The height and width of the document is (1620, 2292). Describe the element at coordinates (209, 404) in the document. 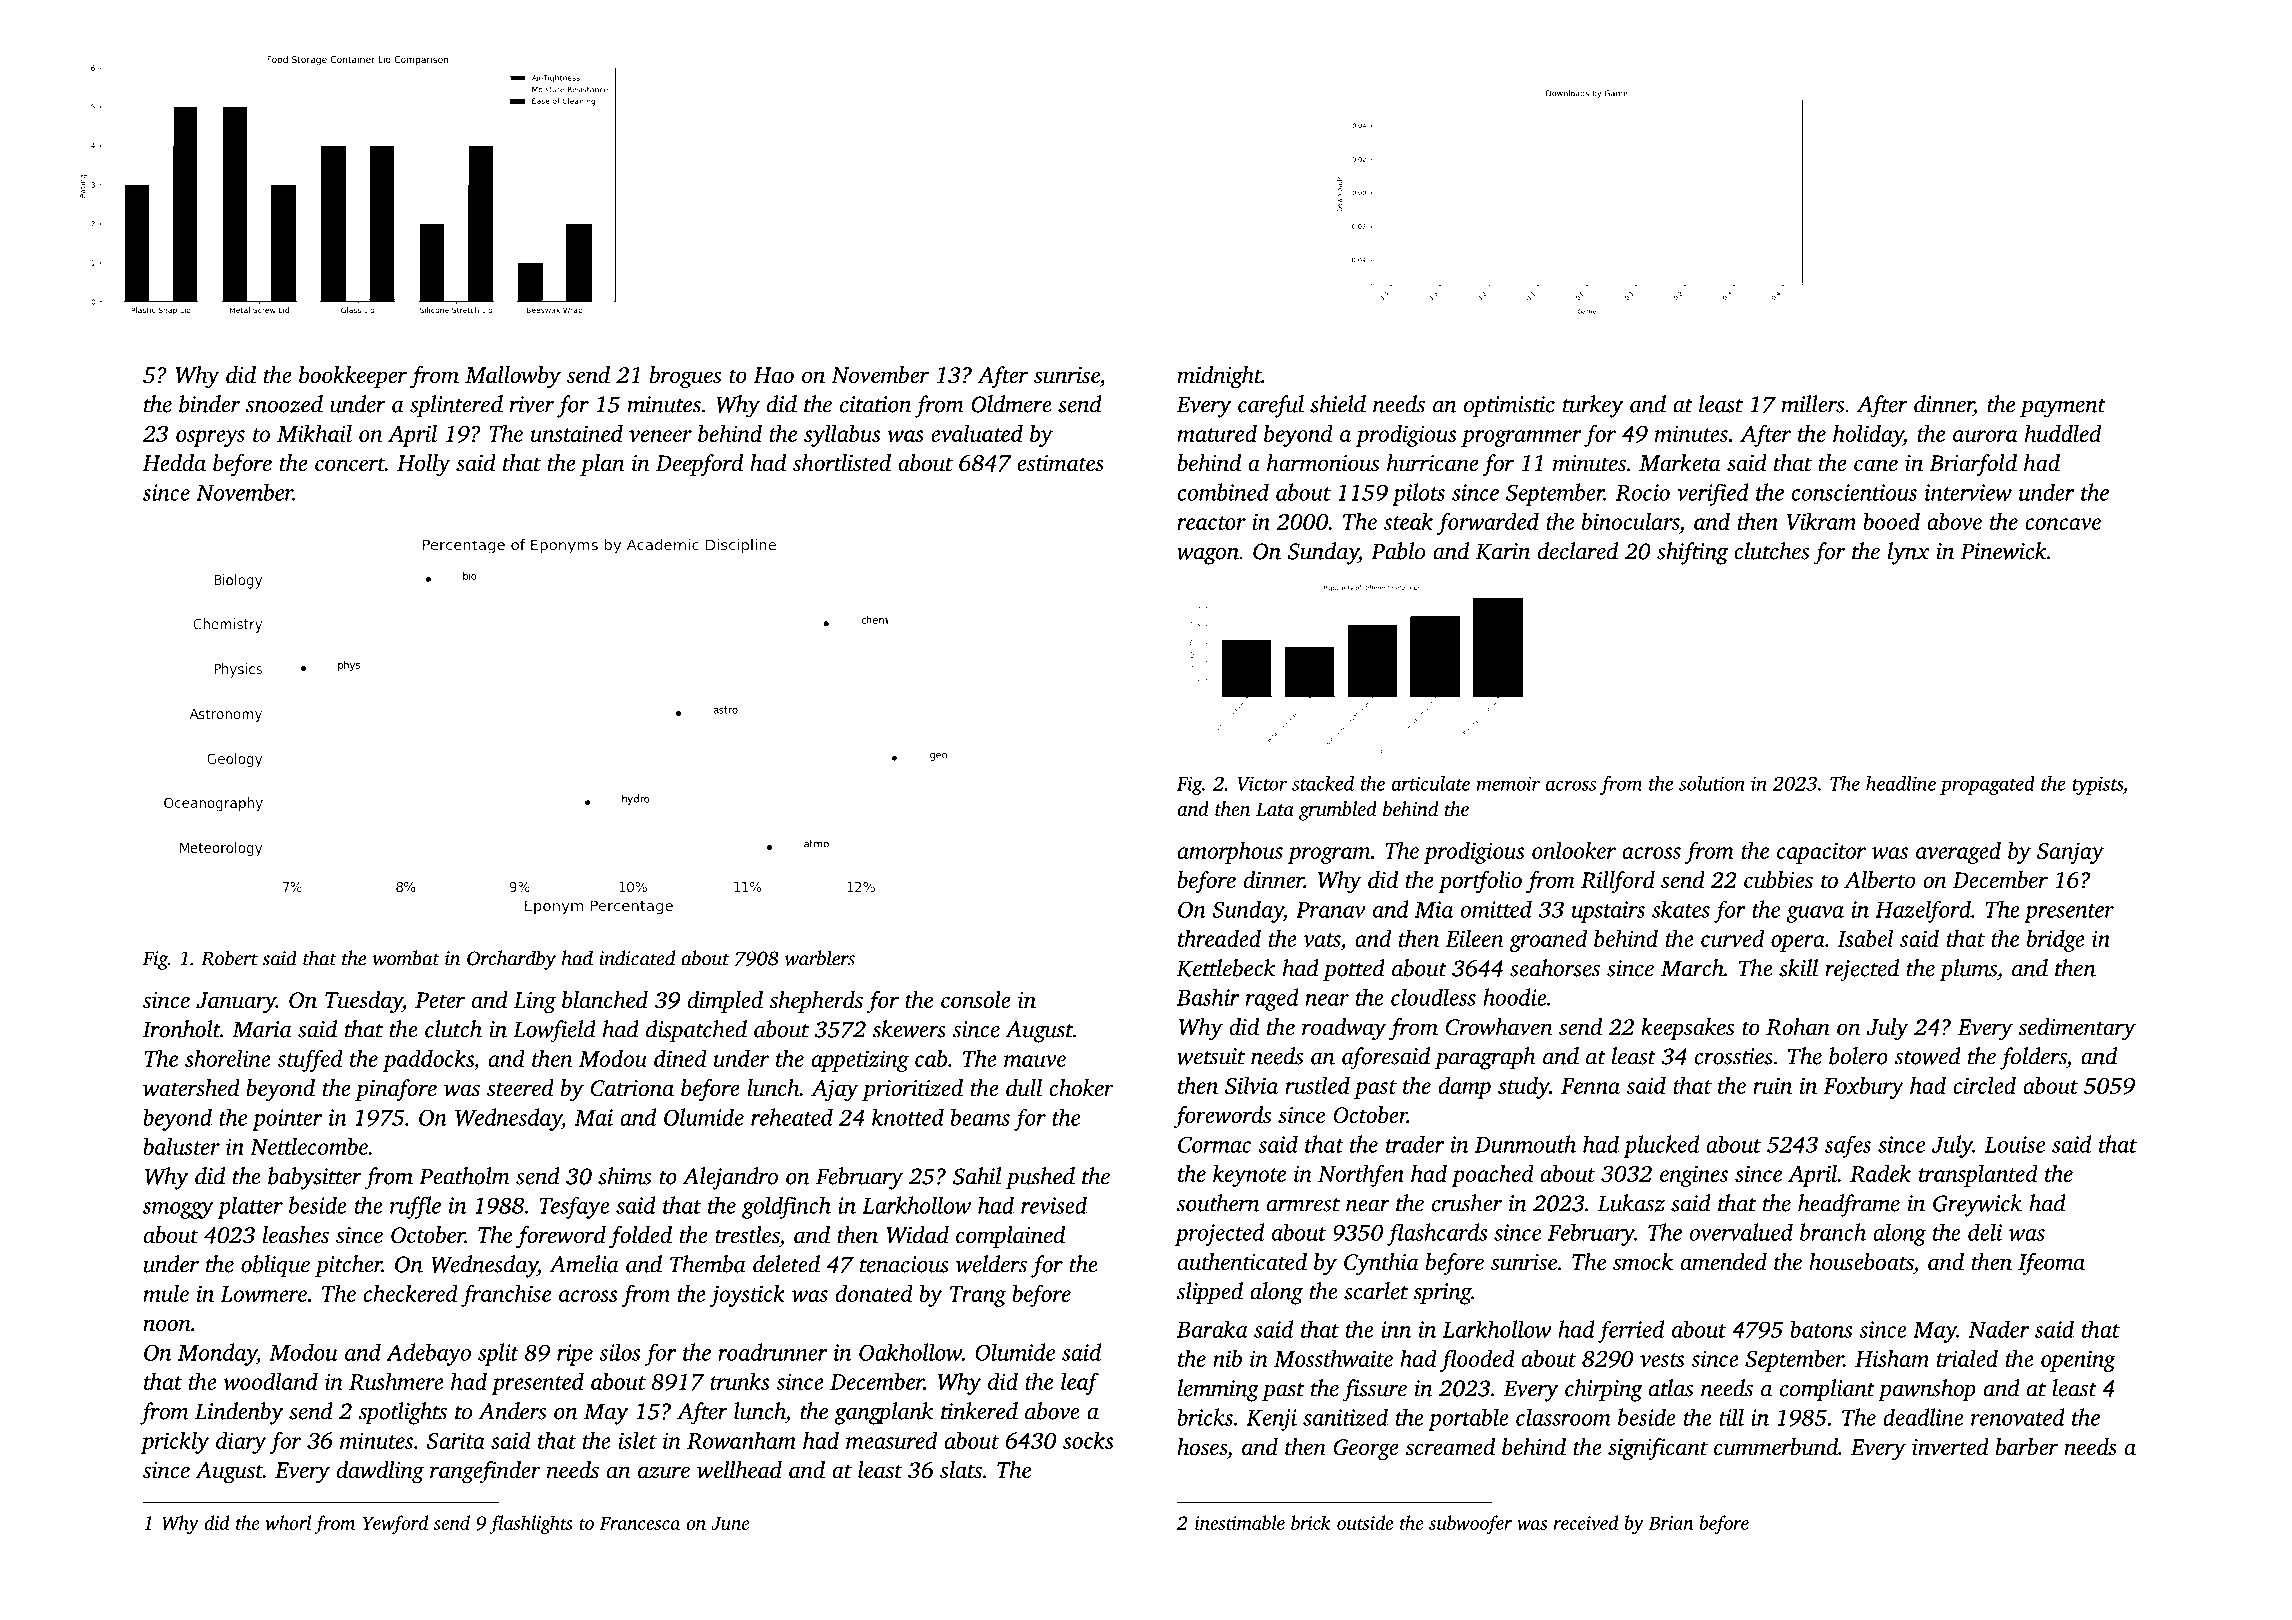

I see `binder` at that location.
